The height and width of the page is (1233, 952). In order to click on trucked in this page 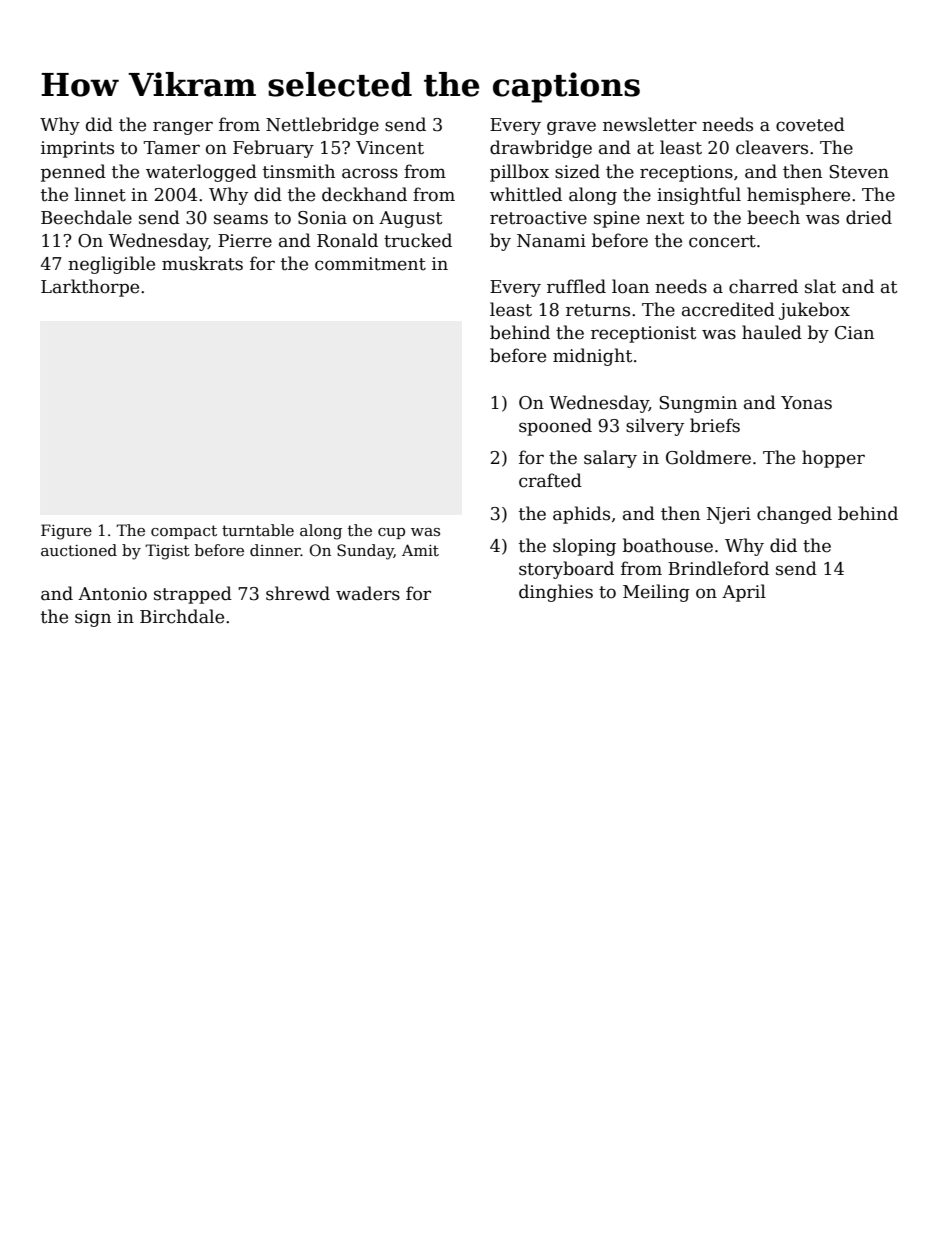, I will do `click(418, 240)`.
